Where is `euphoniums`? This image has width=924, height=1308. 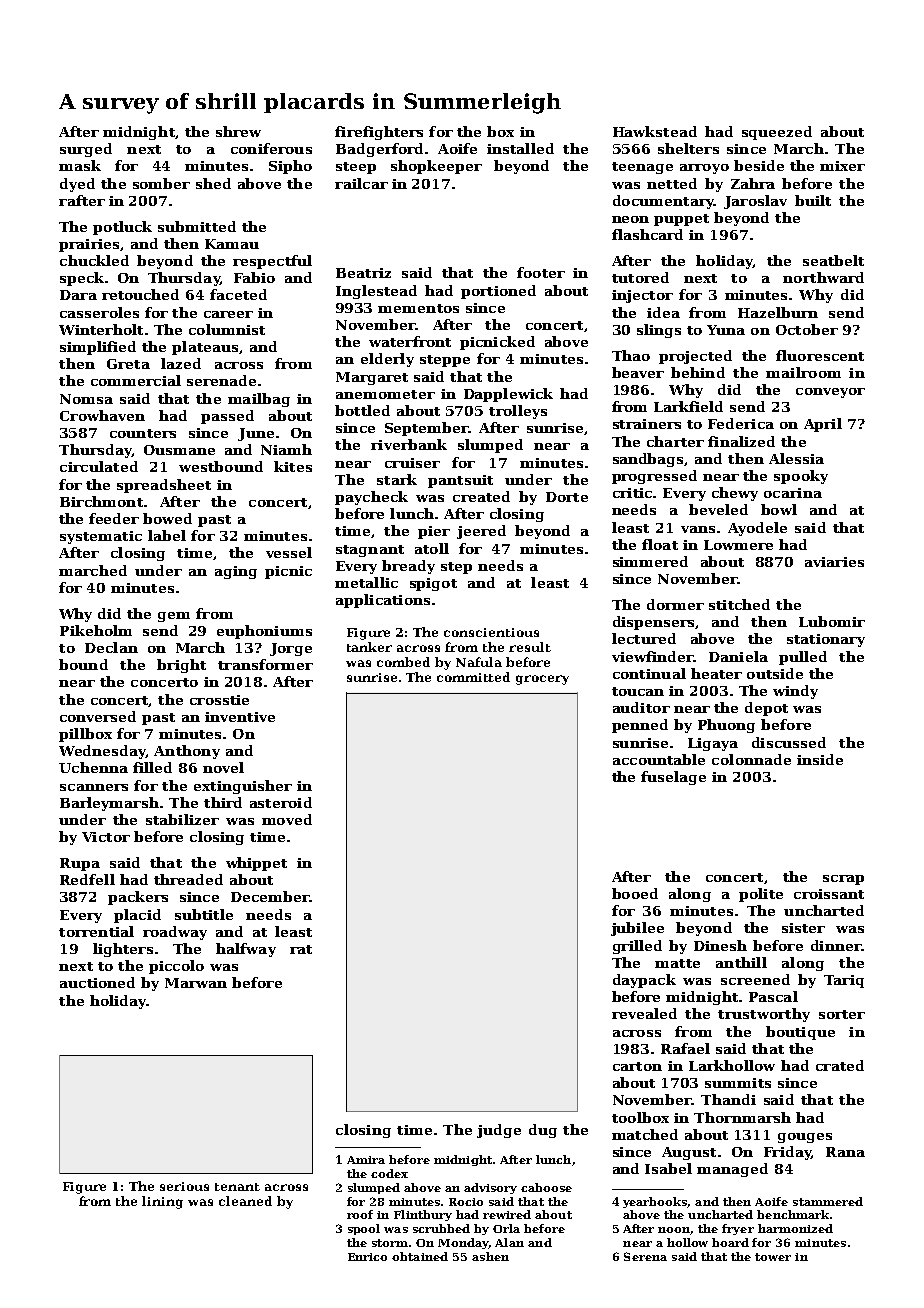 euphoniums is located at coordinates (264, 632).
